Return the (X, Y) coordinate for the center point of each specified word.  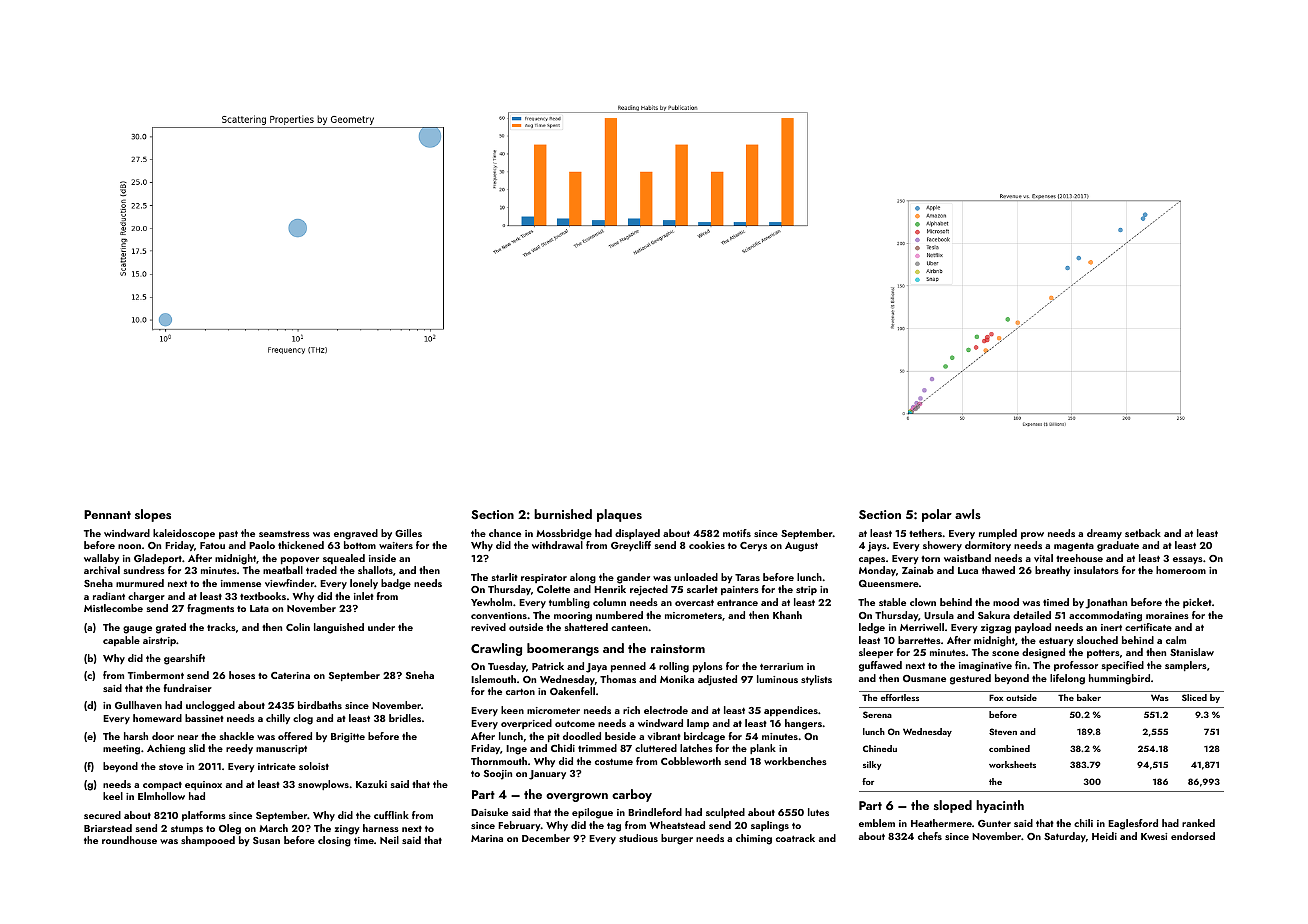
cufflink (391, 815)
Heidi (1104, 836)
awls (968, 514)
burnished (563, 514)
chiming (754, 839)
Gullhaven (138, 705)
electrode (666, 710)
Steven (1003, 731)
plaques (619, 515)
